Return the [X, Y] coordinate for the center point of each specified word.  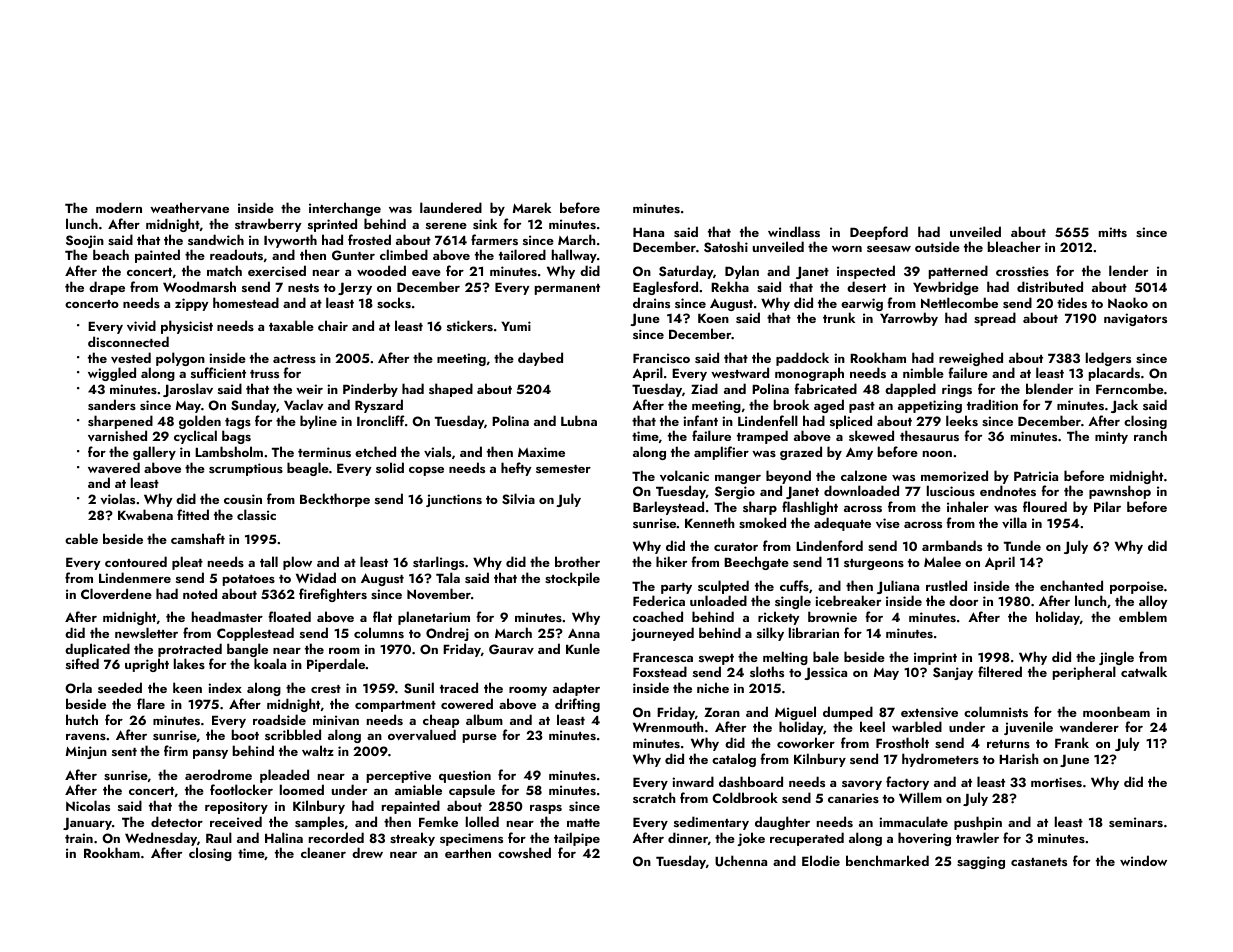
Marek [532, 207]
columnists [996, 711]
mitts [1113, 232]
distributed [1050, 286]
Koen [713, 318]
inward [693, 781]
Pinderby [370, 390]
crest [326, 689]
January [87, 823]
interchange [345, 209]
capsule [472, 791]
